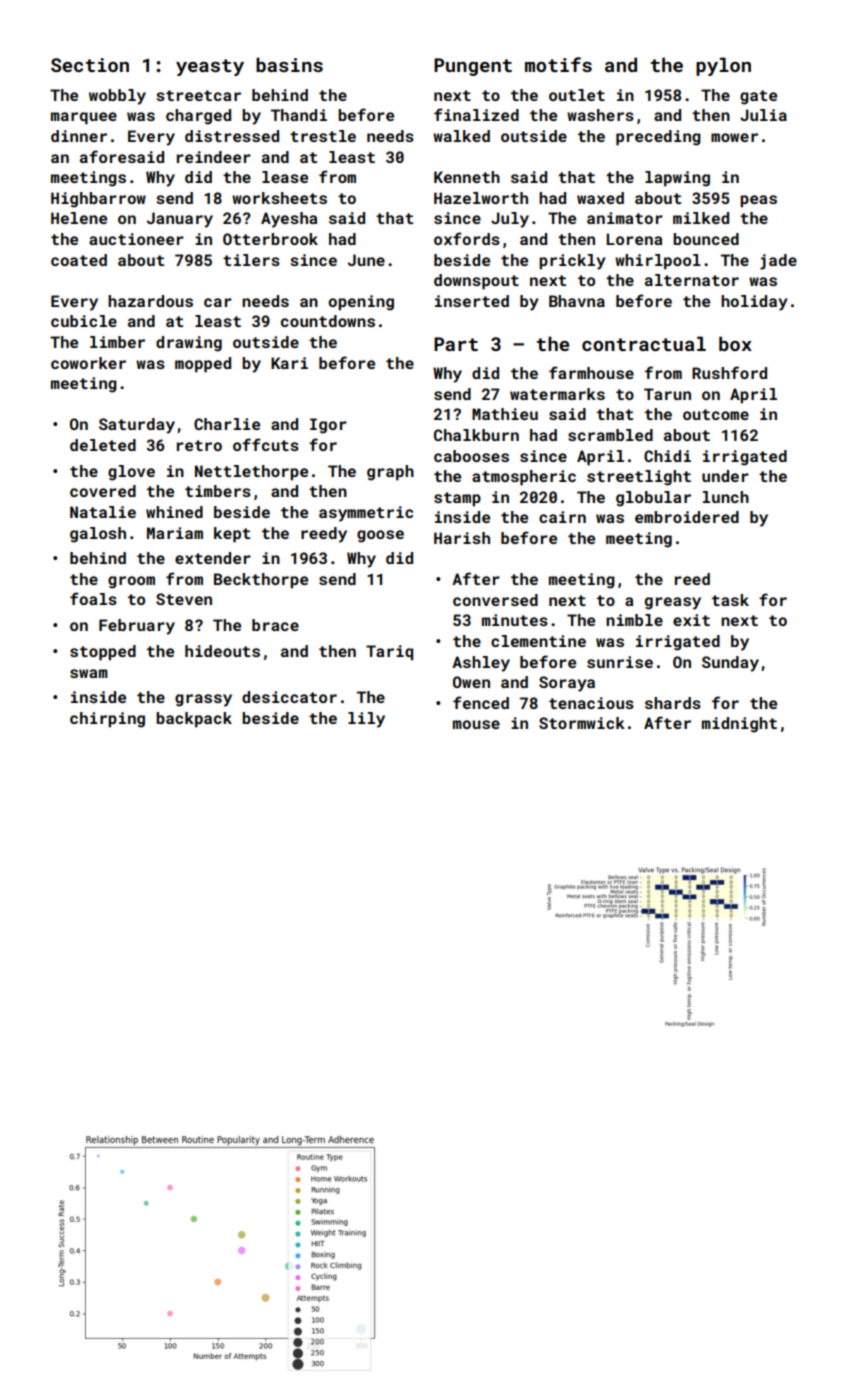 Image resolution: width=849 pixels, height=1400 pixels. Describe the element at coordinates (730, 600) in the document. I see `task` at that location.
